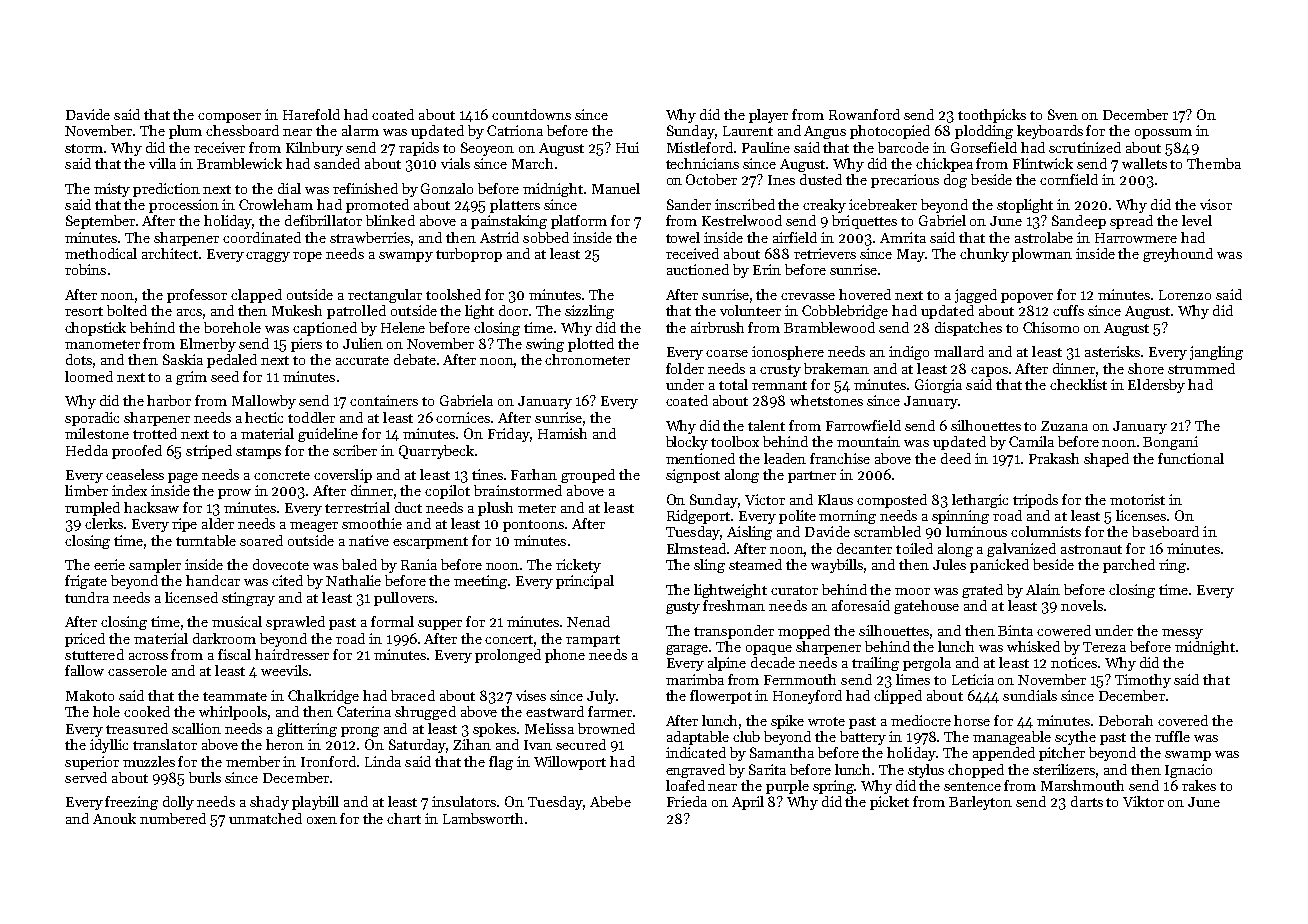 This screenshot has width=1308, height=924. I want to click on Hamish, so click(562, 433).
